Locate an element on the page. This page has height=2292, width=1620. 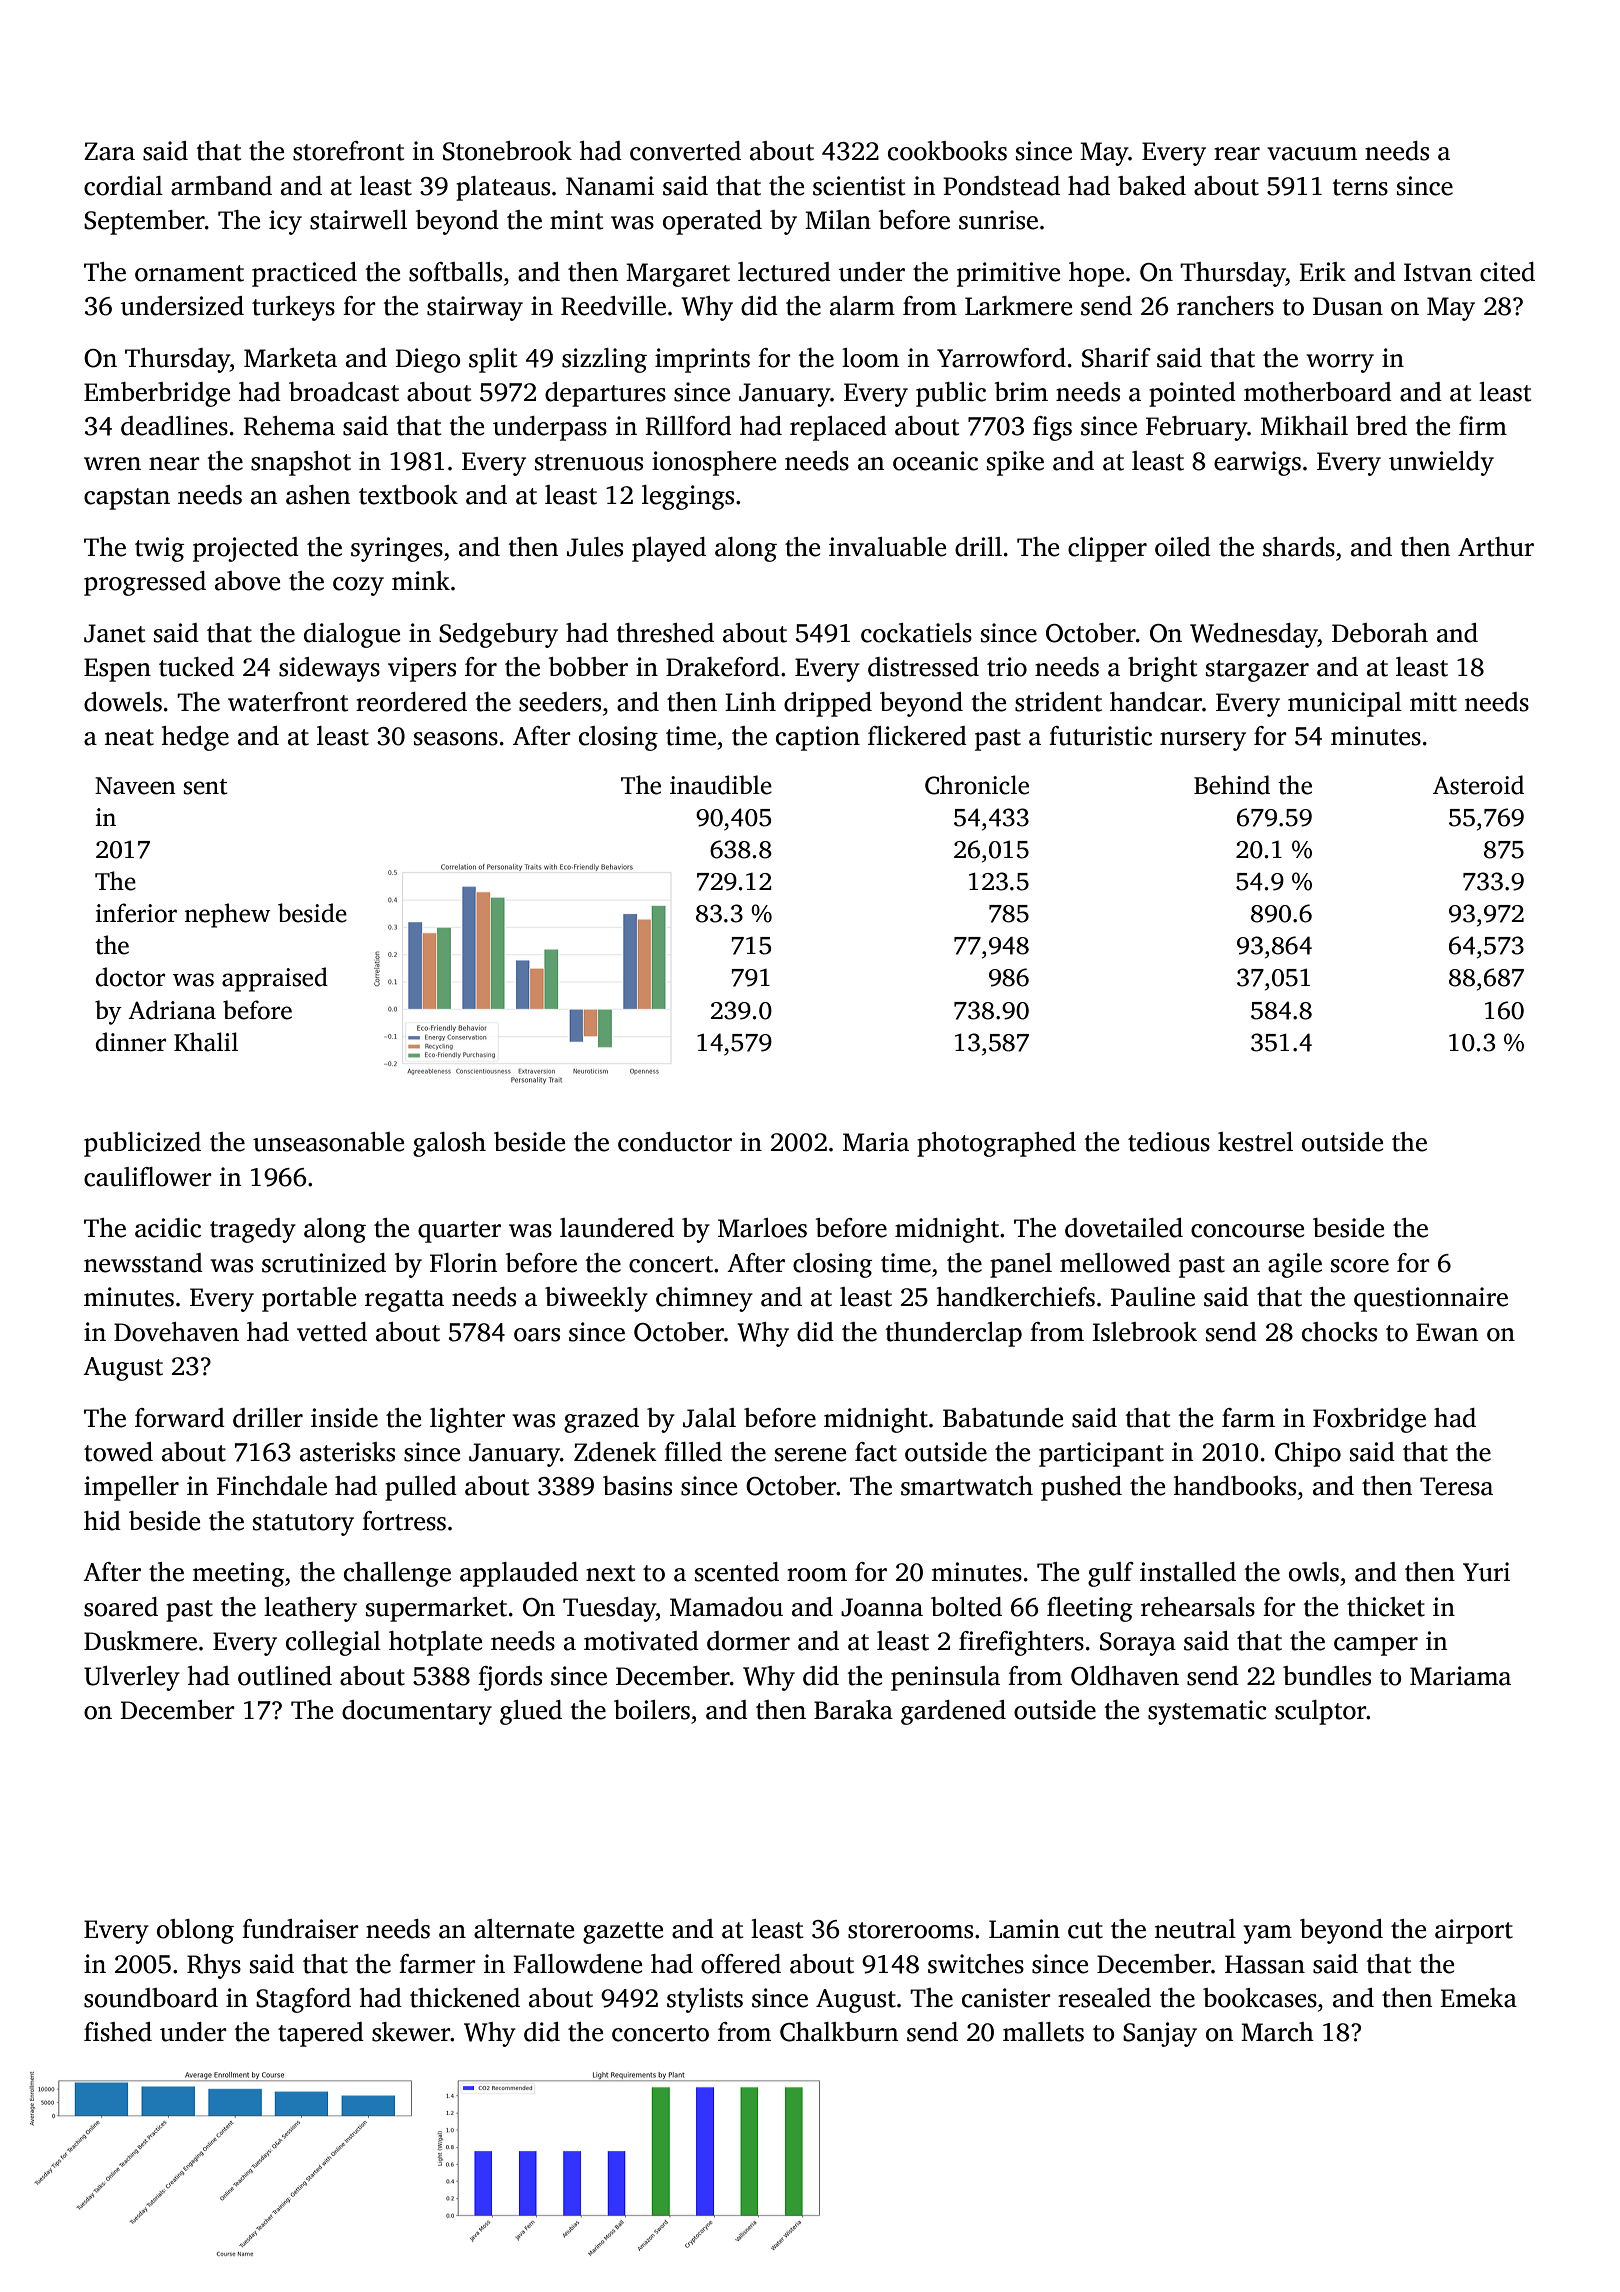
dinner is located at coordinates (131, 1042).
